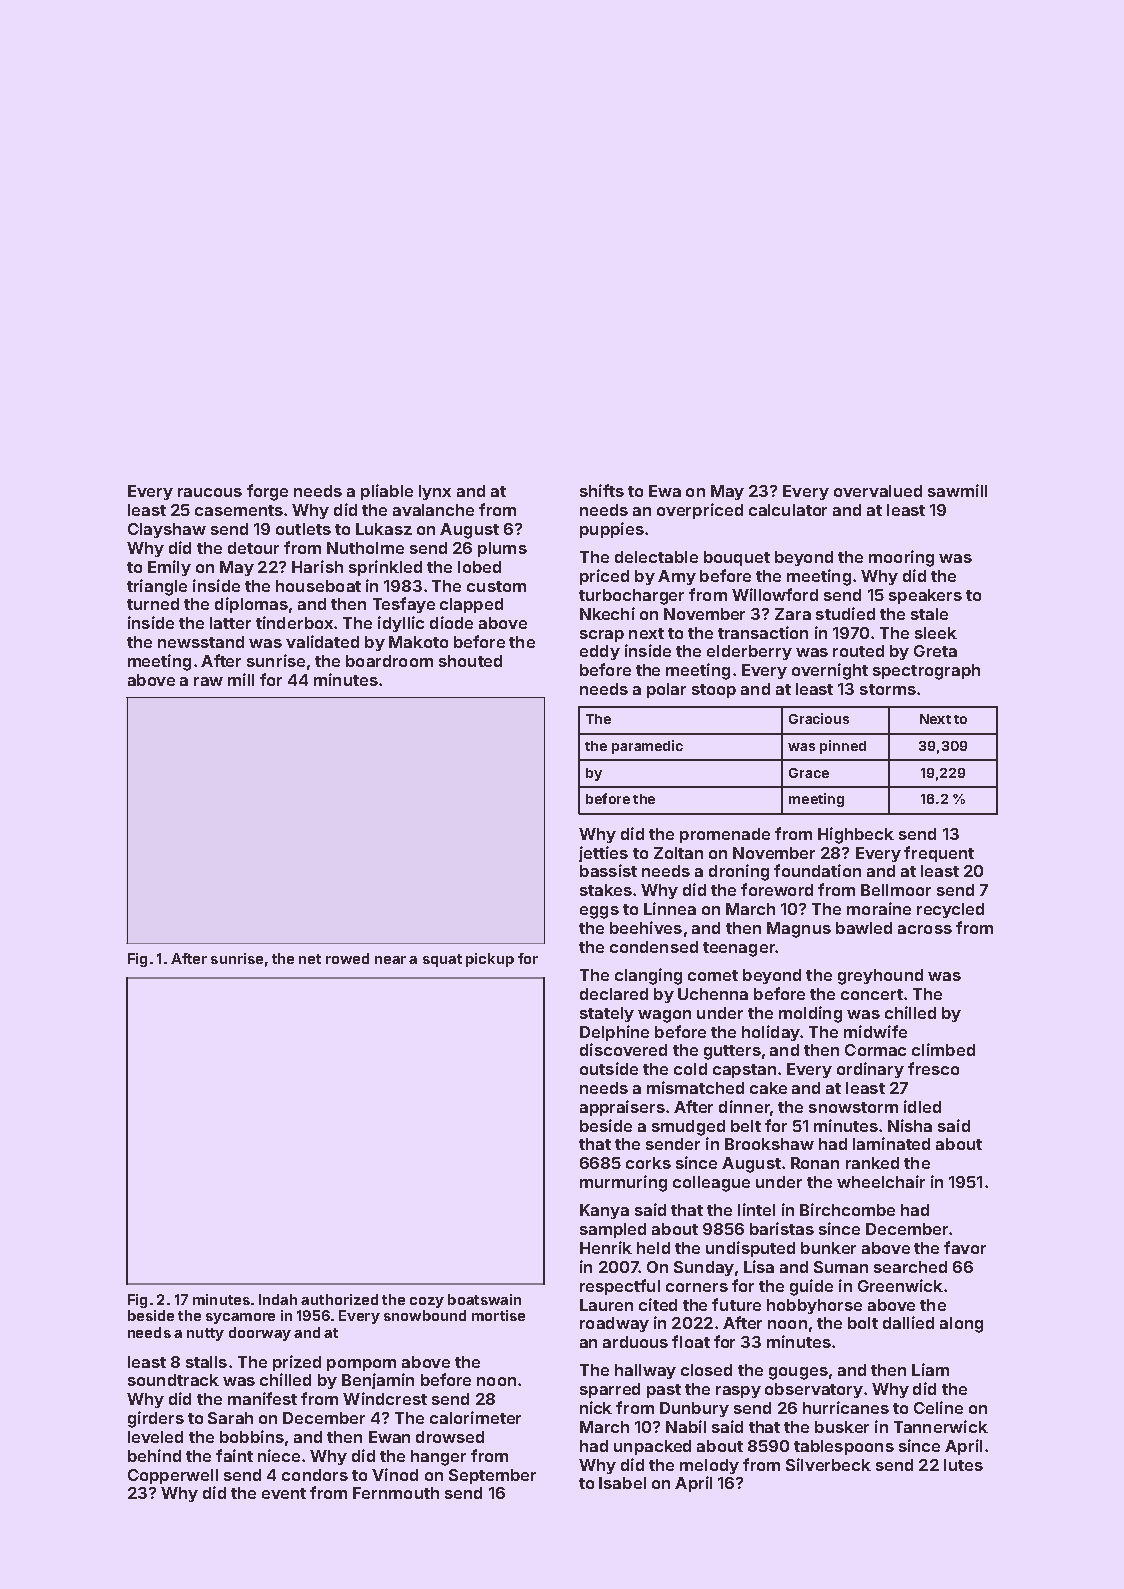 This image has height=1589, width=1124. Describe the element at coordinates (622, 1108) in the image. I see `appraisers` at that location.
